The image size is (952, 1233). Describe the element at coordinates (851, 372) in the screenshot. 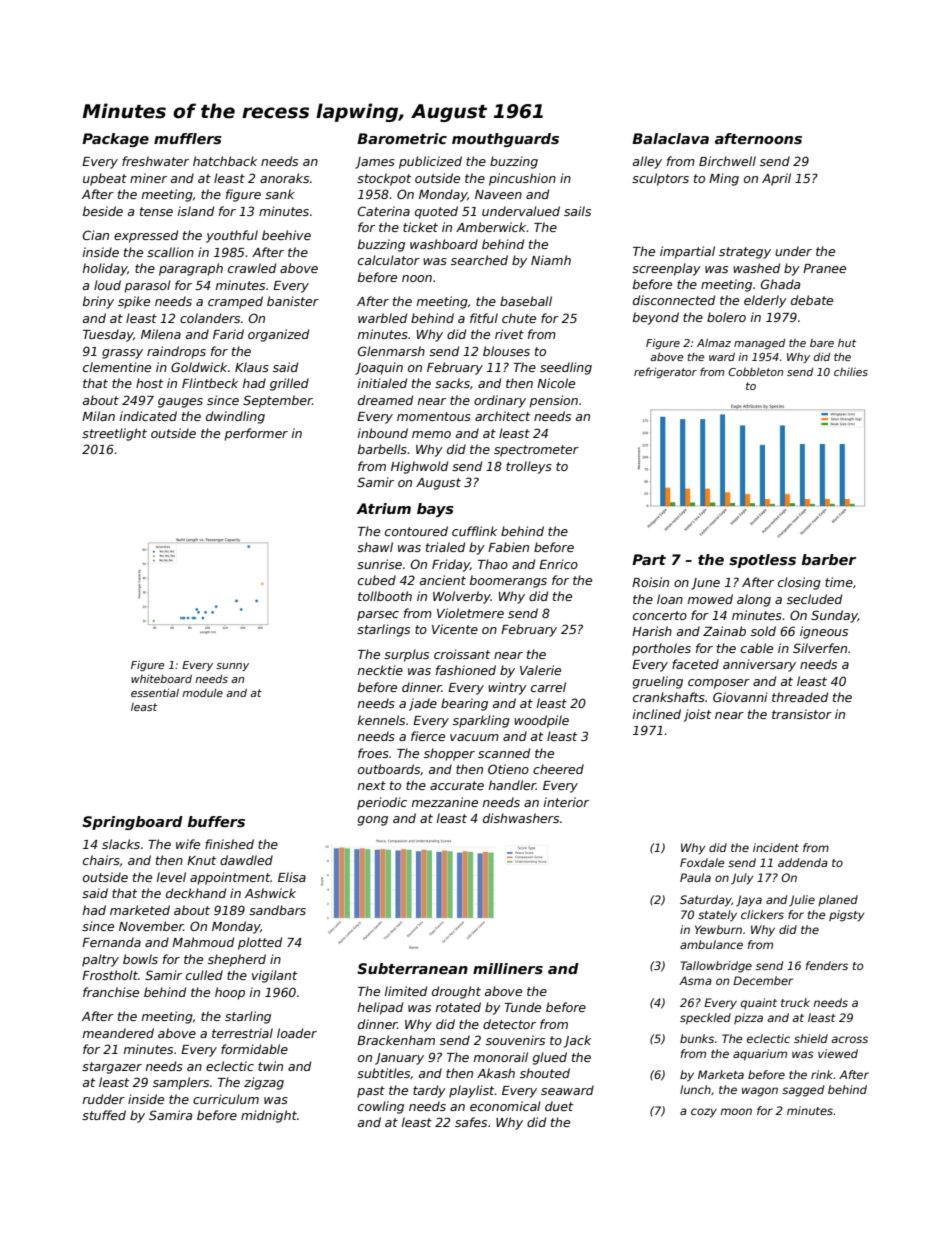

I see `chilies` at that location.
